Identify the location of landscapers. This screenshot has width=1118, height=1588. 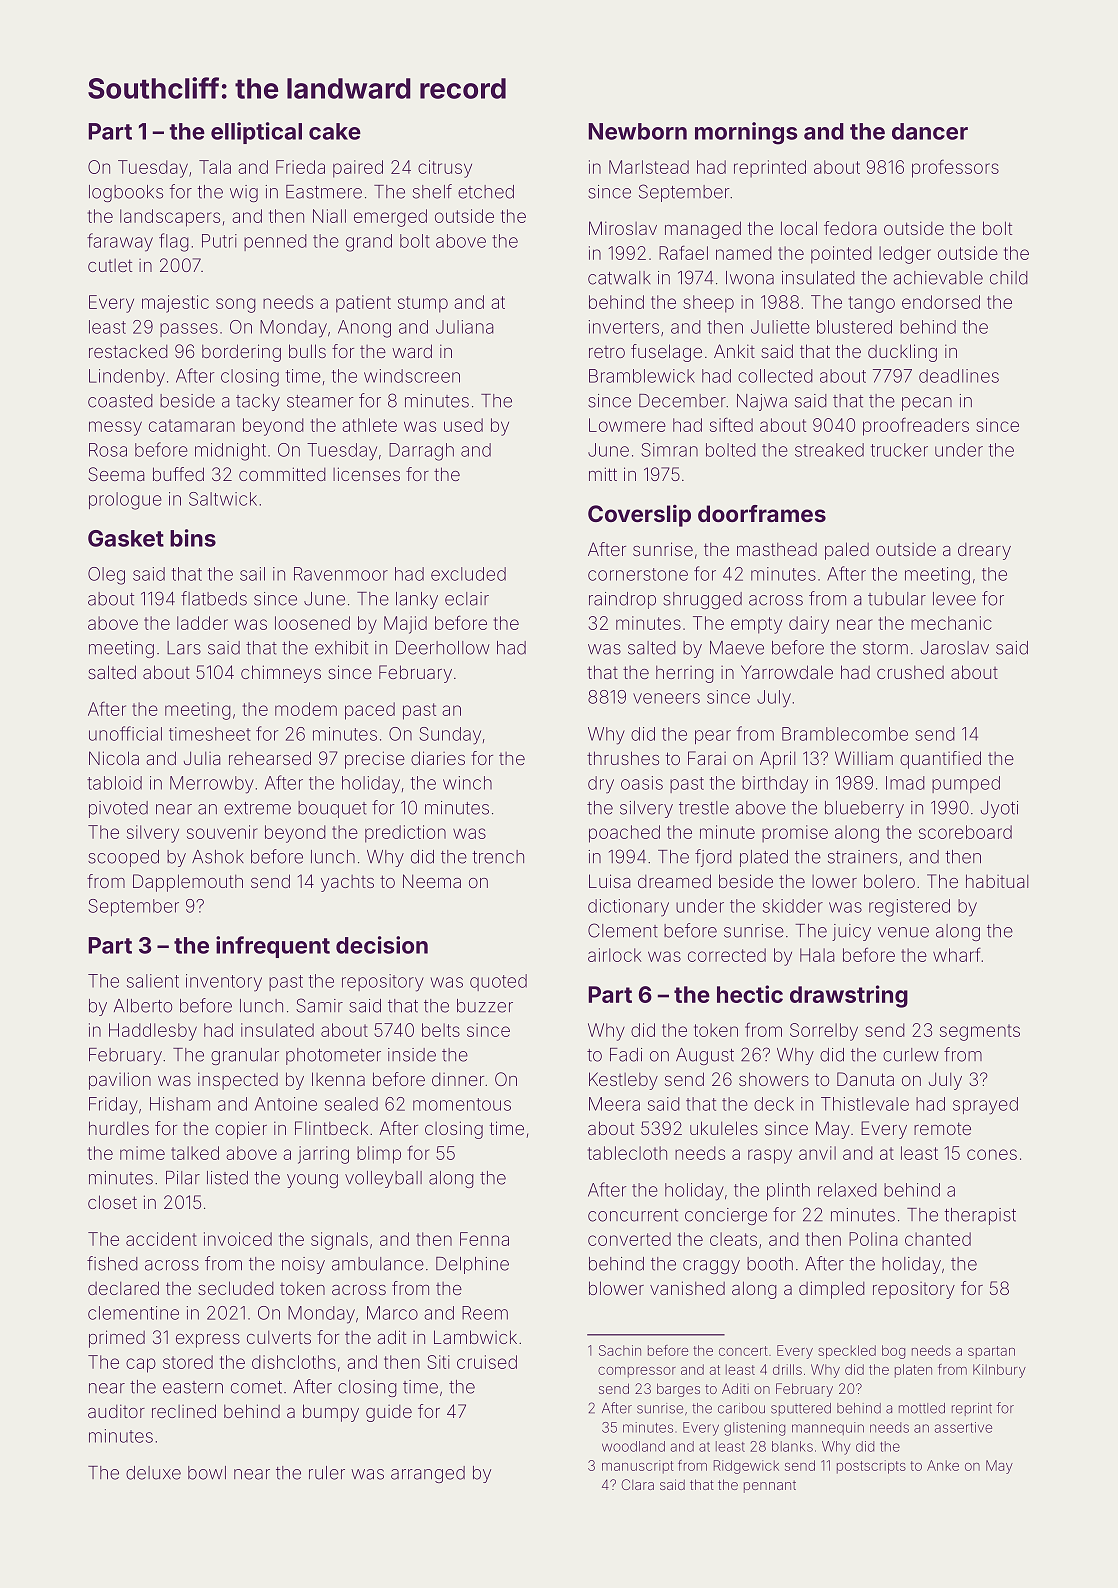
(170, 218).
